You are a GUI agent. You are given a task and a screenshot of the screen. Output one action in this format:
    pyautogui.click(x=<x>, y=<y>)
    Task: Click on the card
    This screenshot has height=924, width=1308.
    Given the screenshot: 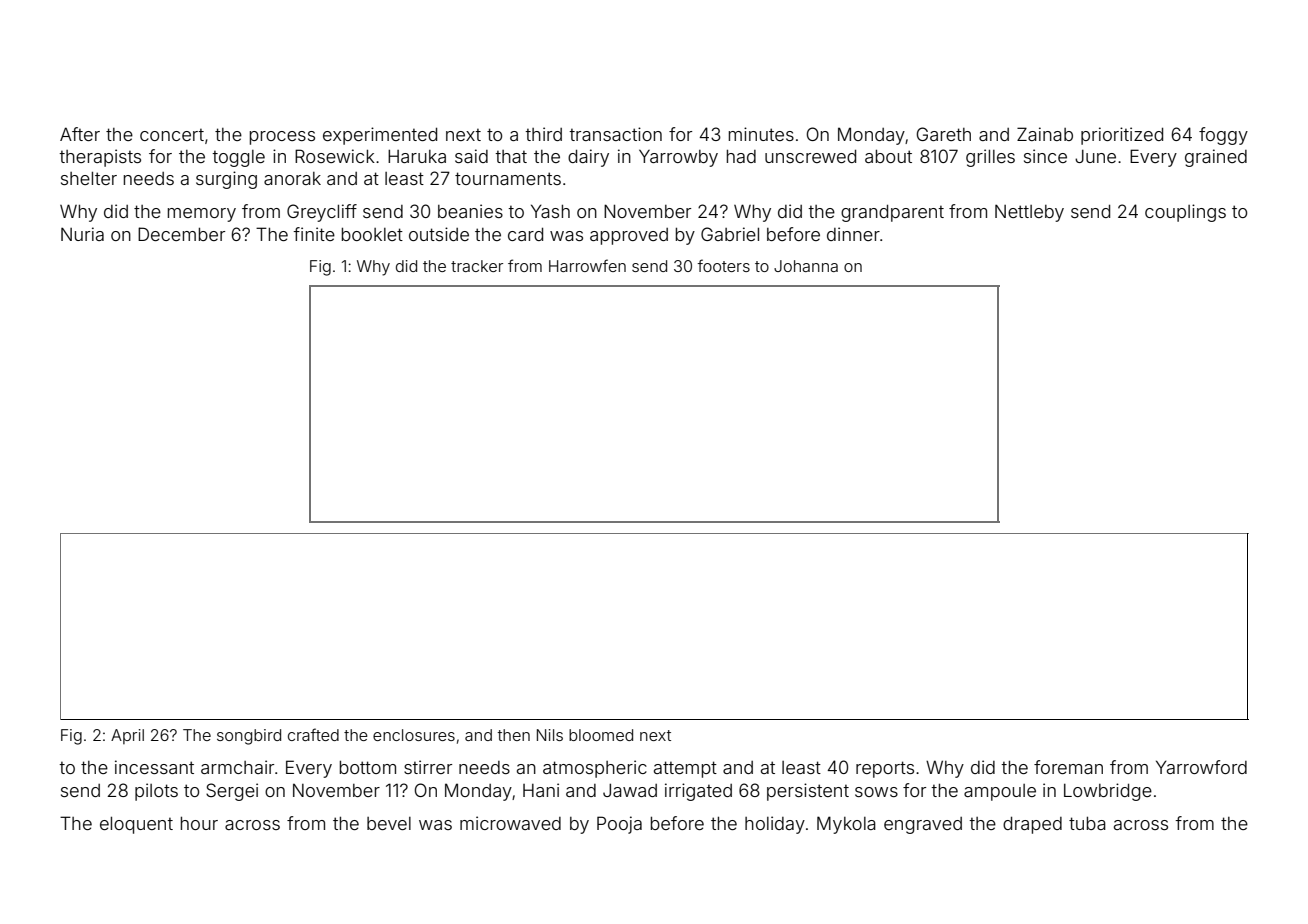 What is the action you would take?
    pyautogui.click(x=525, y=234)
